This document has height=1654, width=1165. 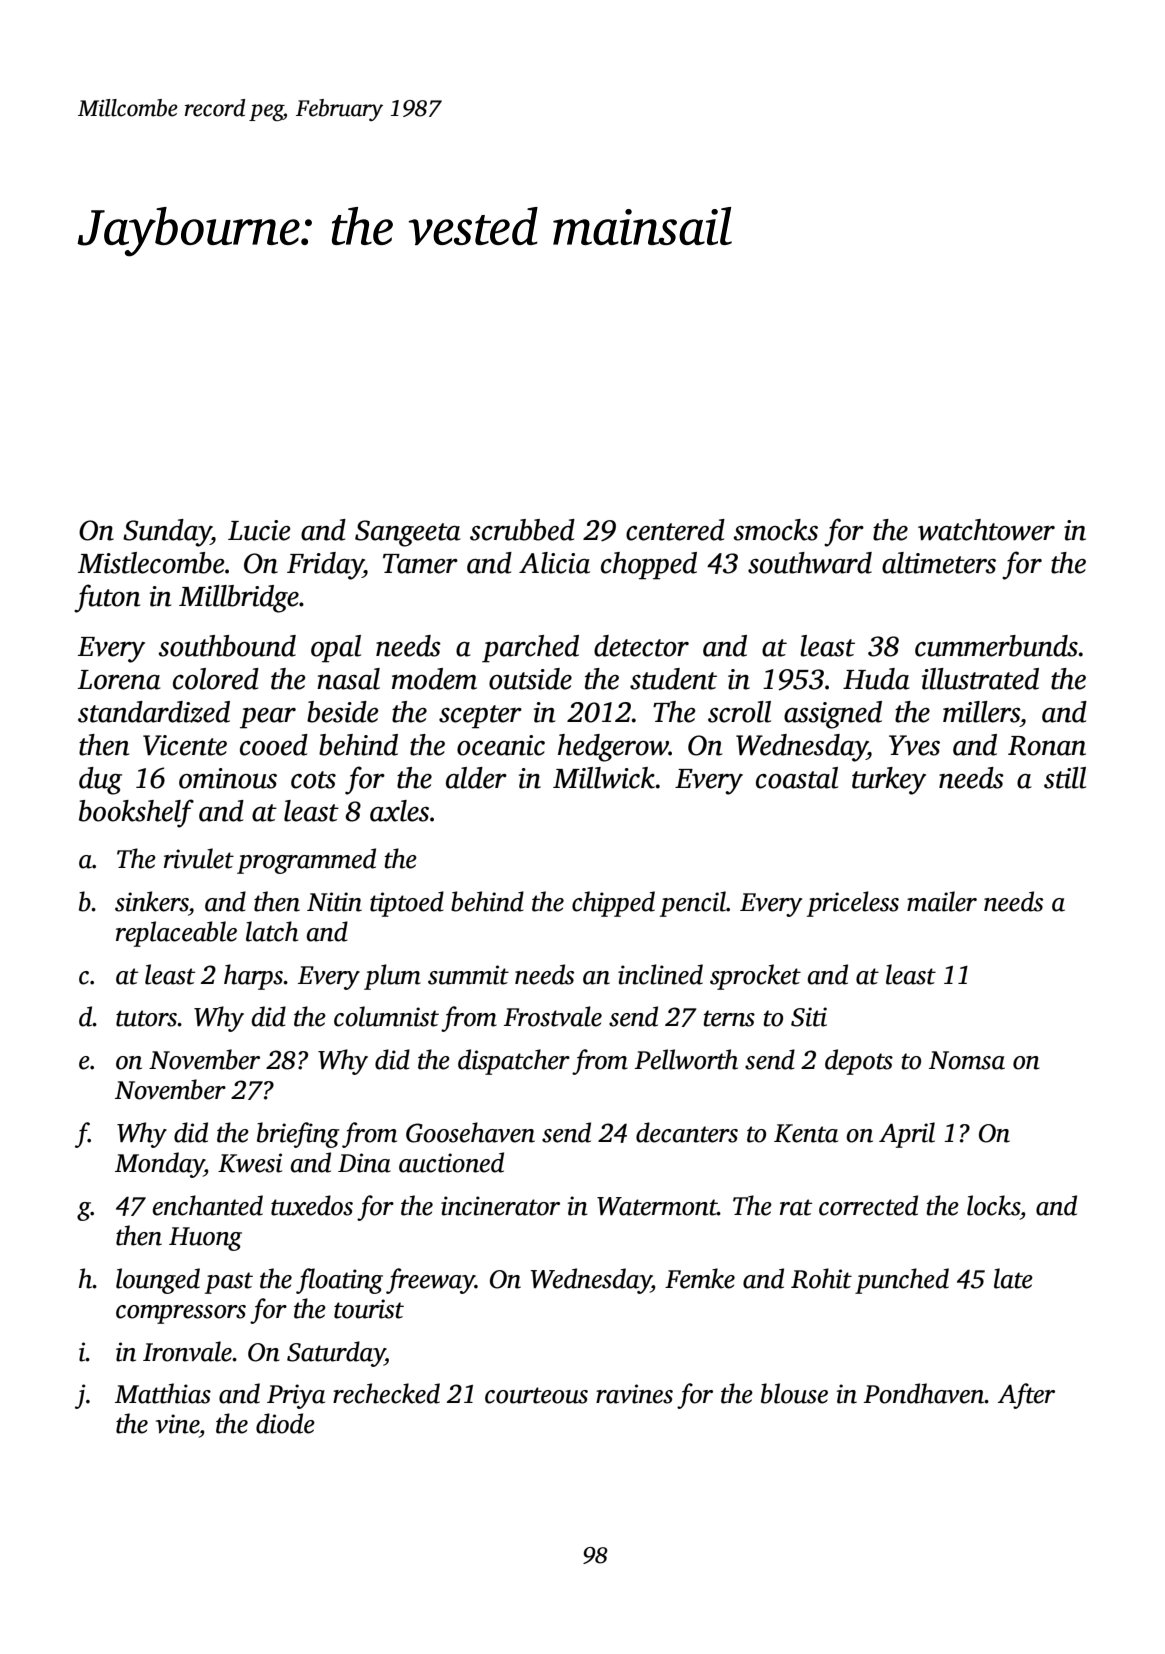 I want to click on scroll, so click(x=739, y=712).
